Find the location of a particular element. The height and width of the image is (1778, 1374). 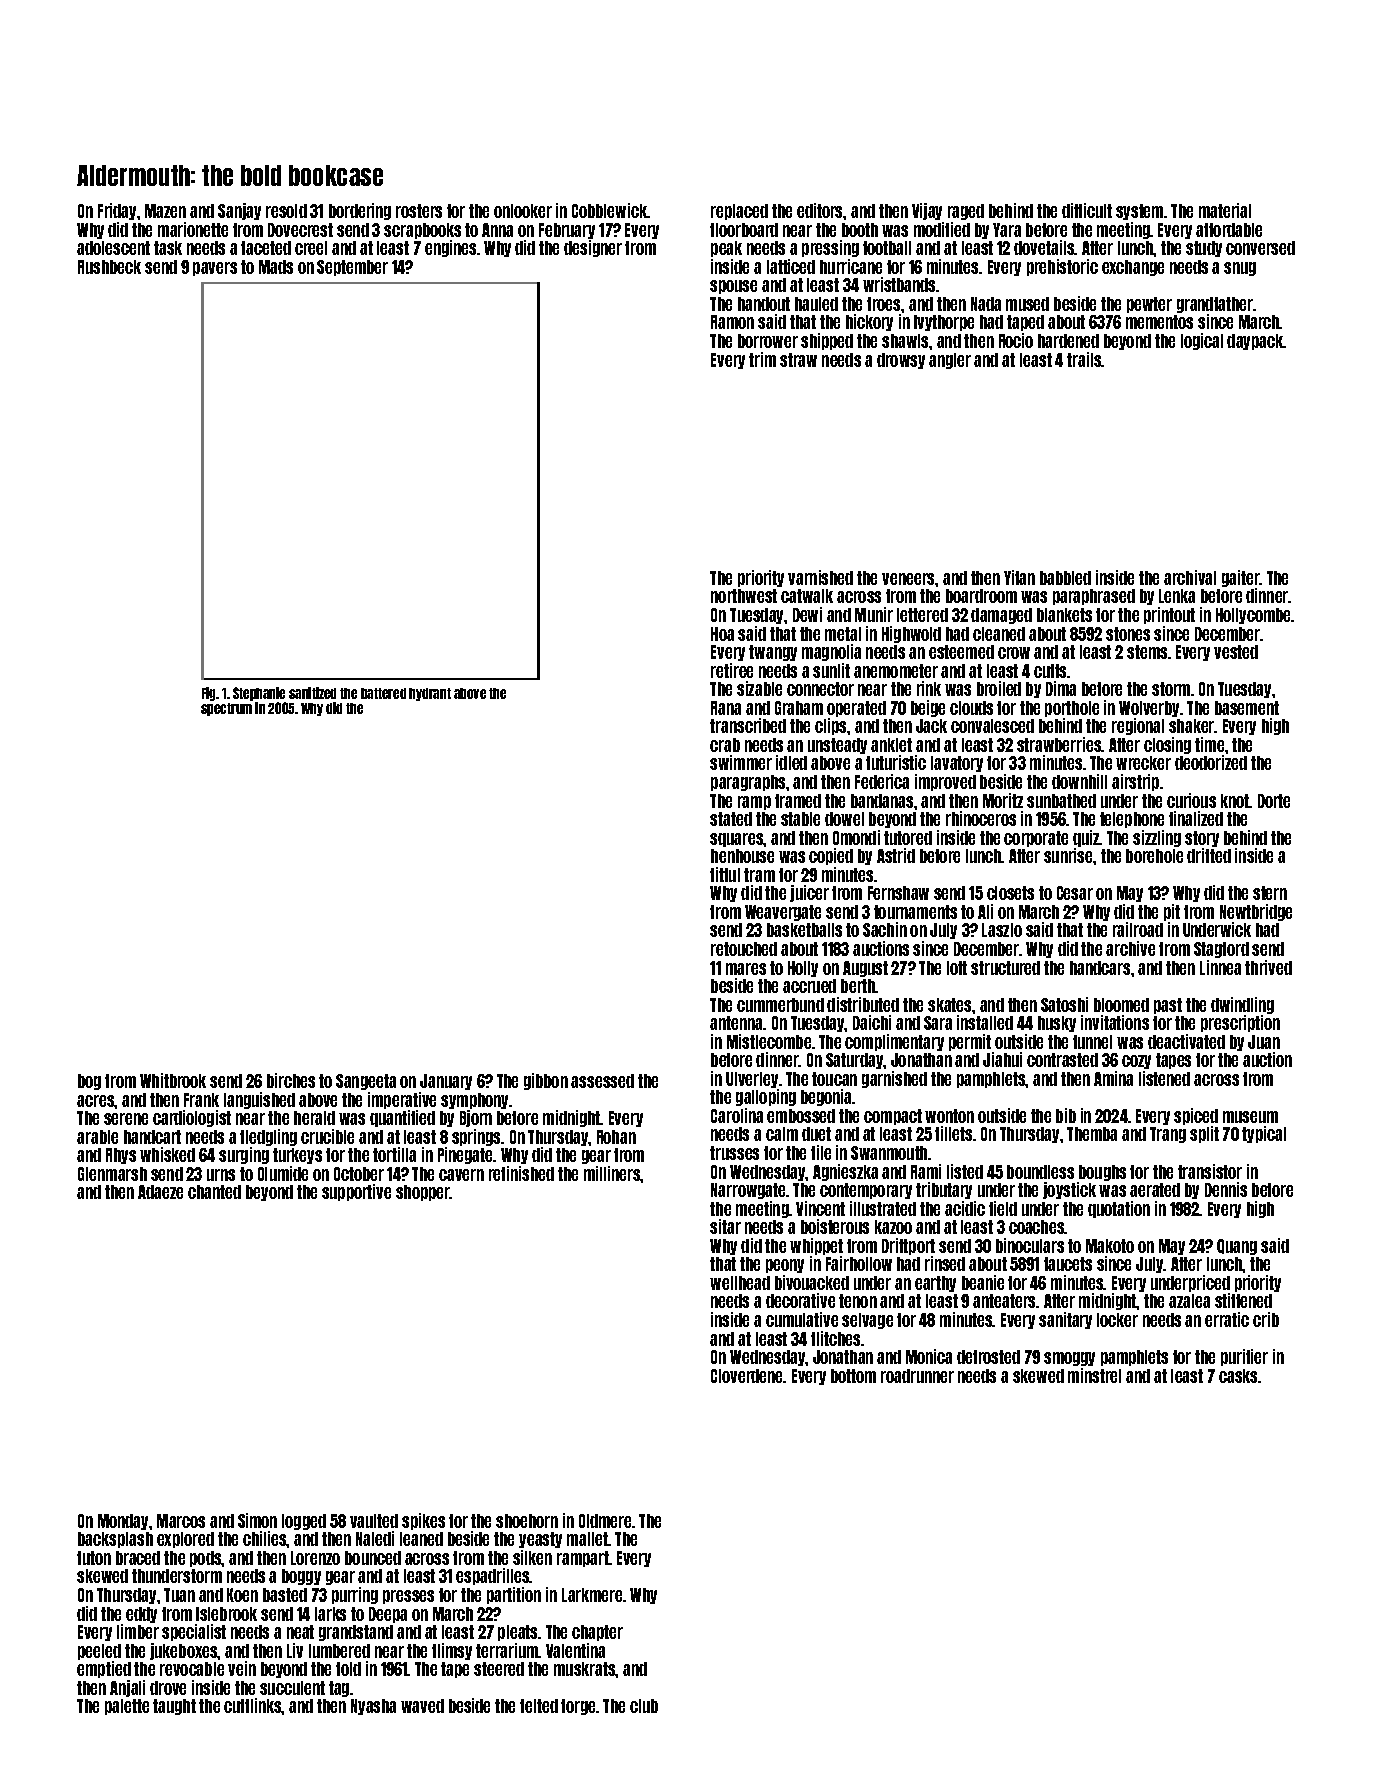

emptied is located at coordinates (104, 1669).
